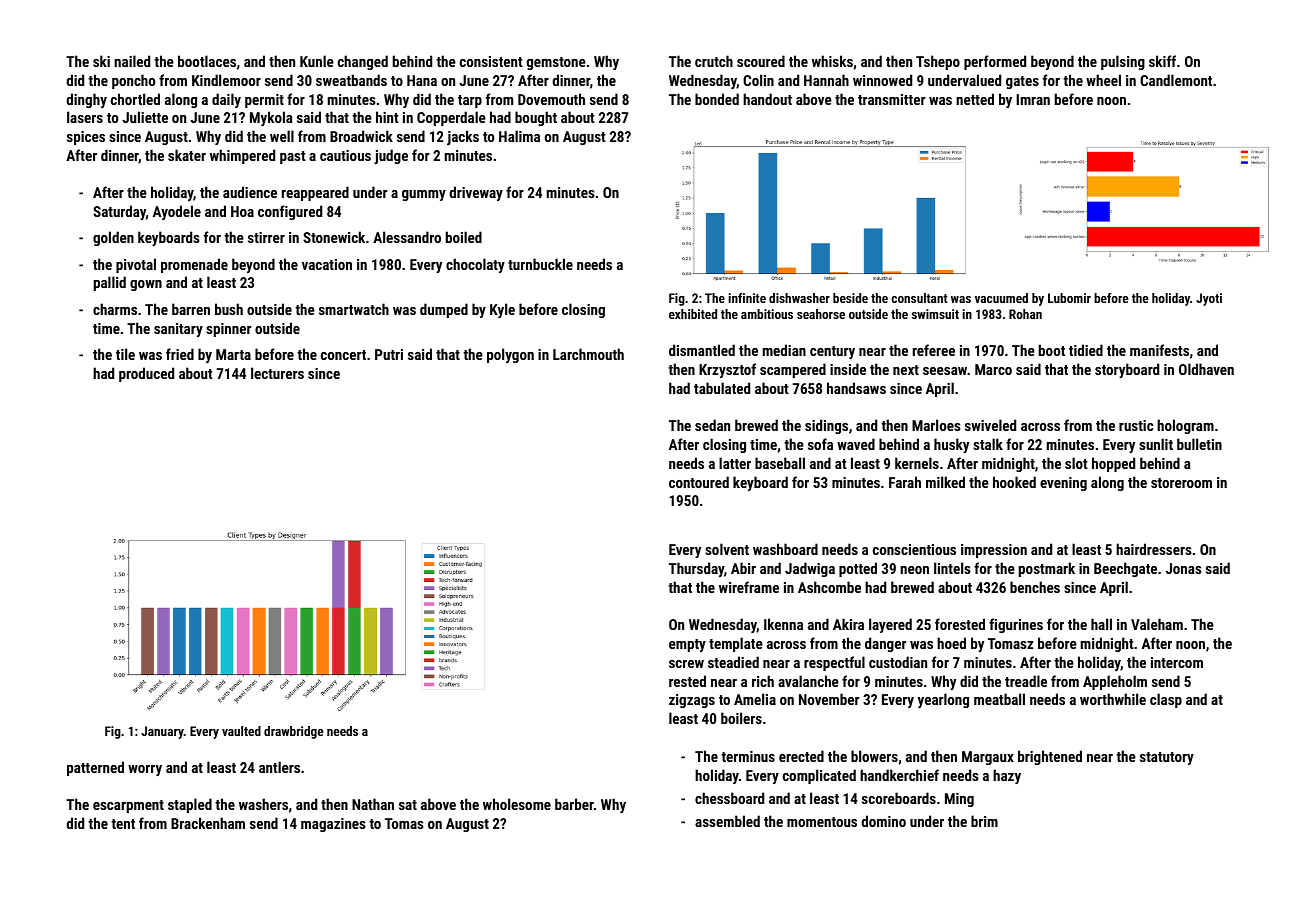 The height and width of the screenshot is (924, 1308). Describe the element at coordinates (354, 309) in the screenshot. I see `smartwatch` at that location.
